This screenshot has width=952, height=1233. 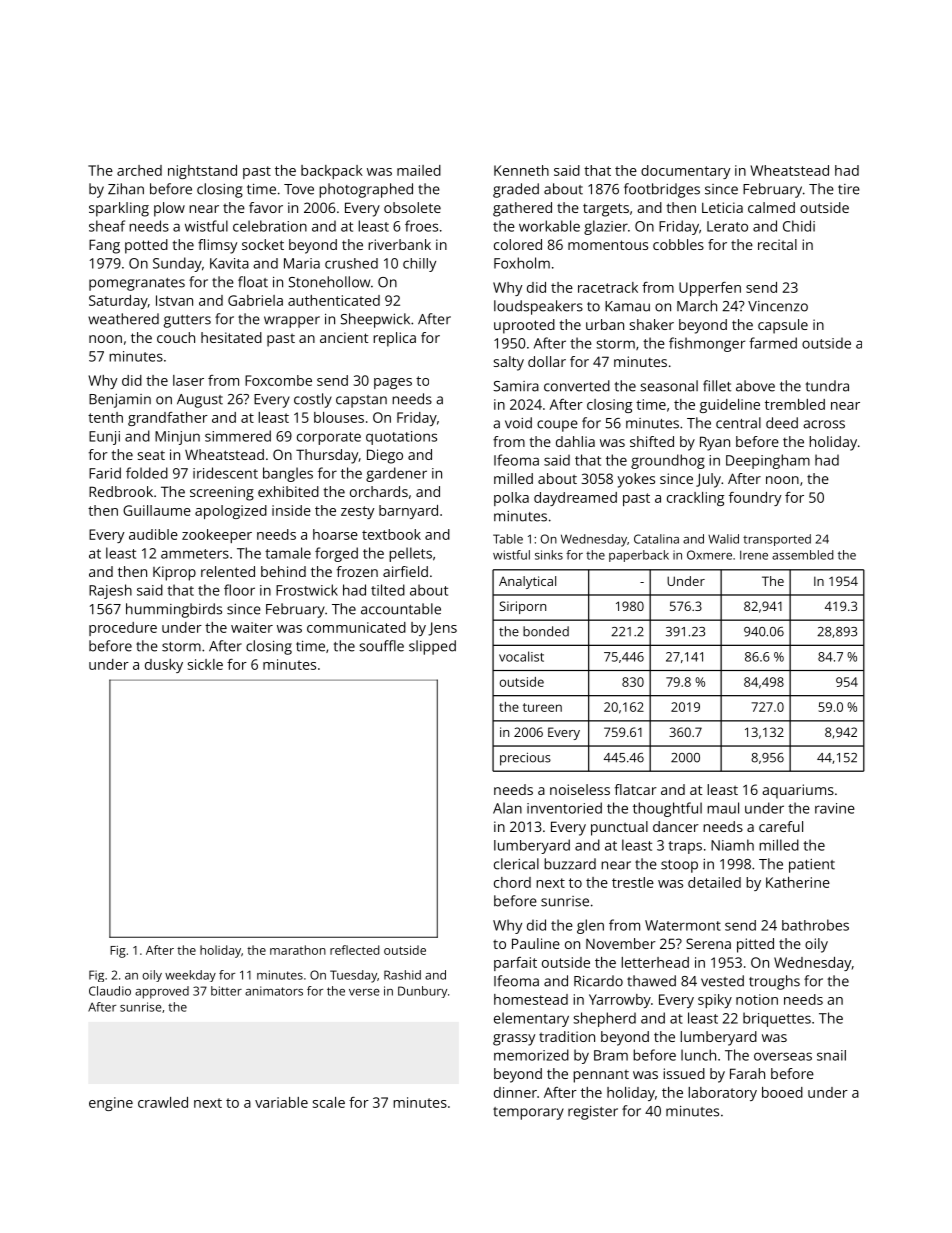 What do you see at coordinates (768, 461) in the screenshot?
I see `Deepingham` at bounding box center [768, 461].
